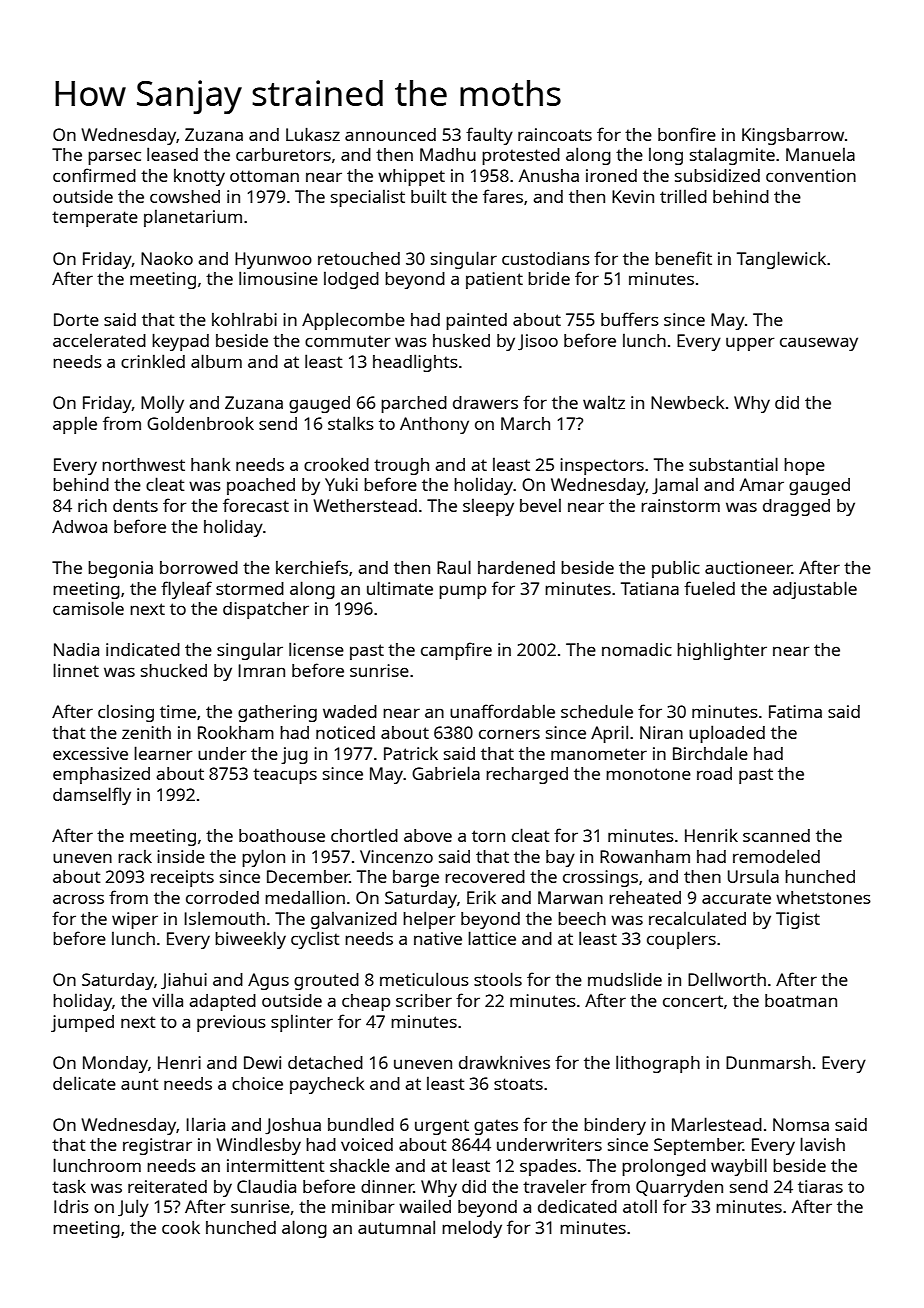 Image resolution: width=924 pixels, height=1308 pixels. What do you see at coordinates (717, 175) in the screenshot?
I see `subsidized` at bounding box center [717, 175].
